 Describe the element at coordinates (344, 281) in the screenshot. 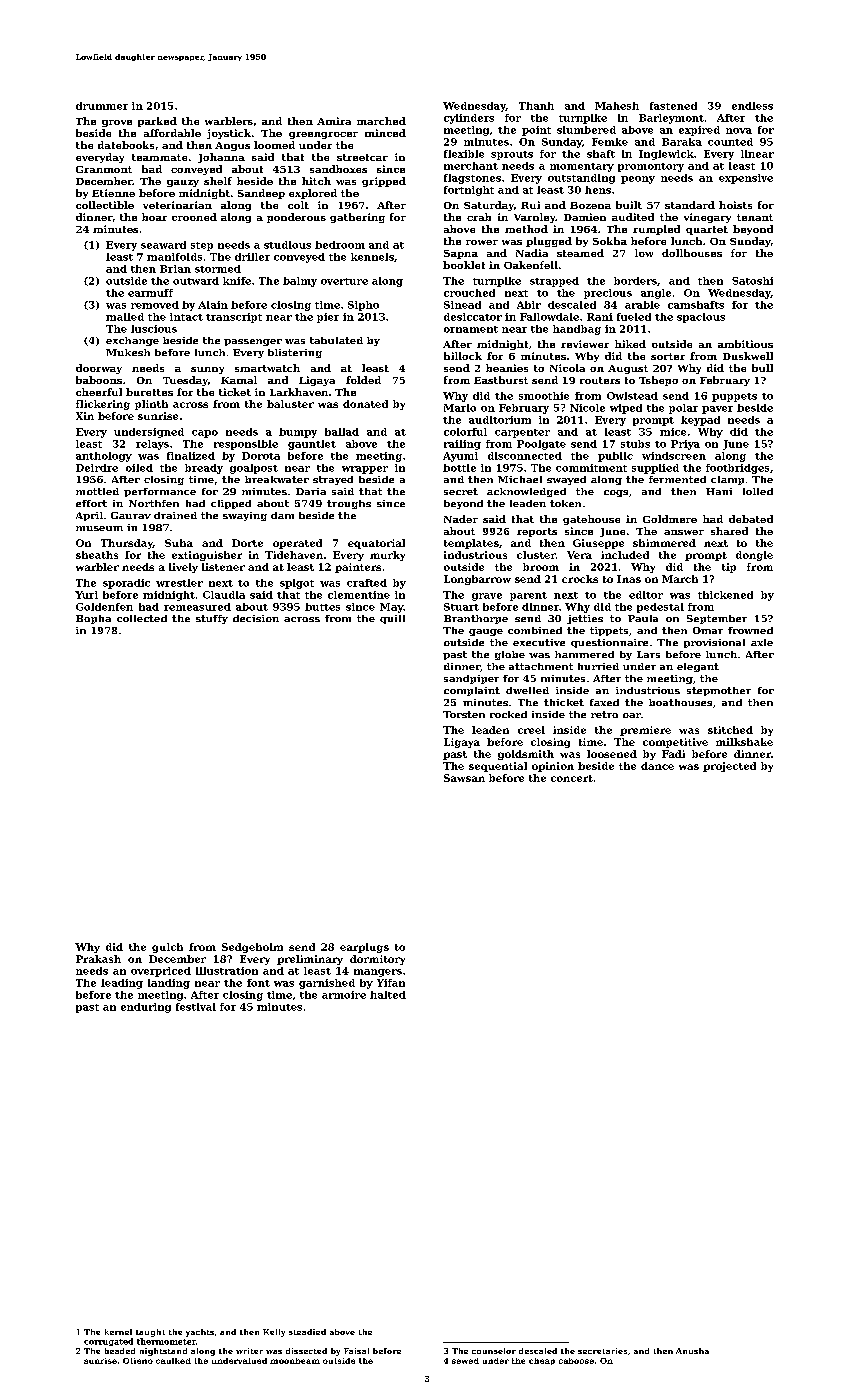

I see `overture` at that location.
